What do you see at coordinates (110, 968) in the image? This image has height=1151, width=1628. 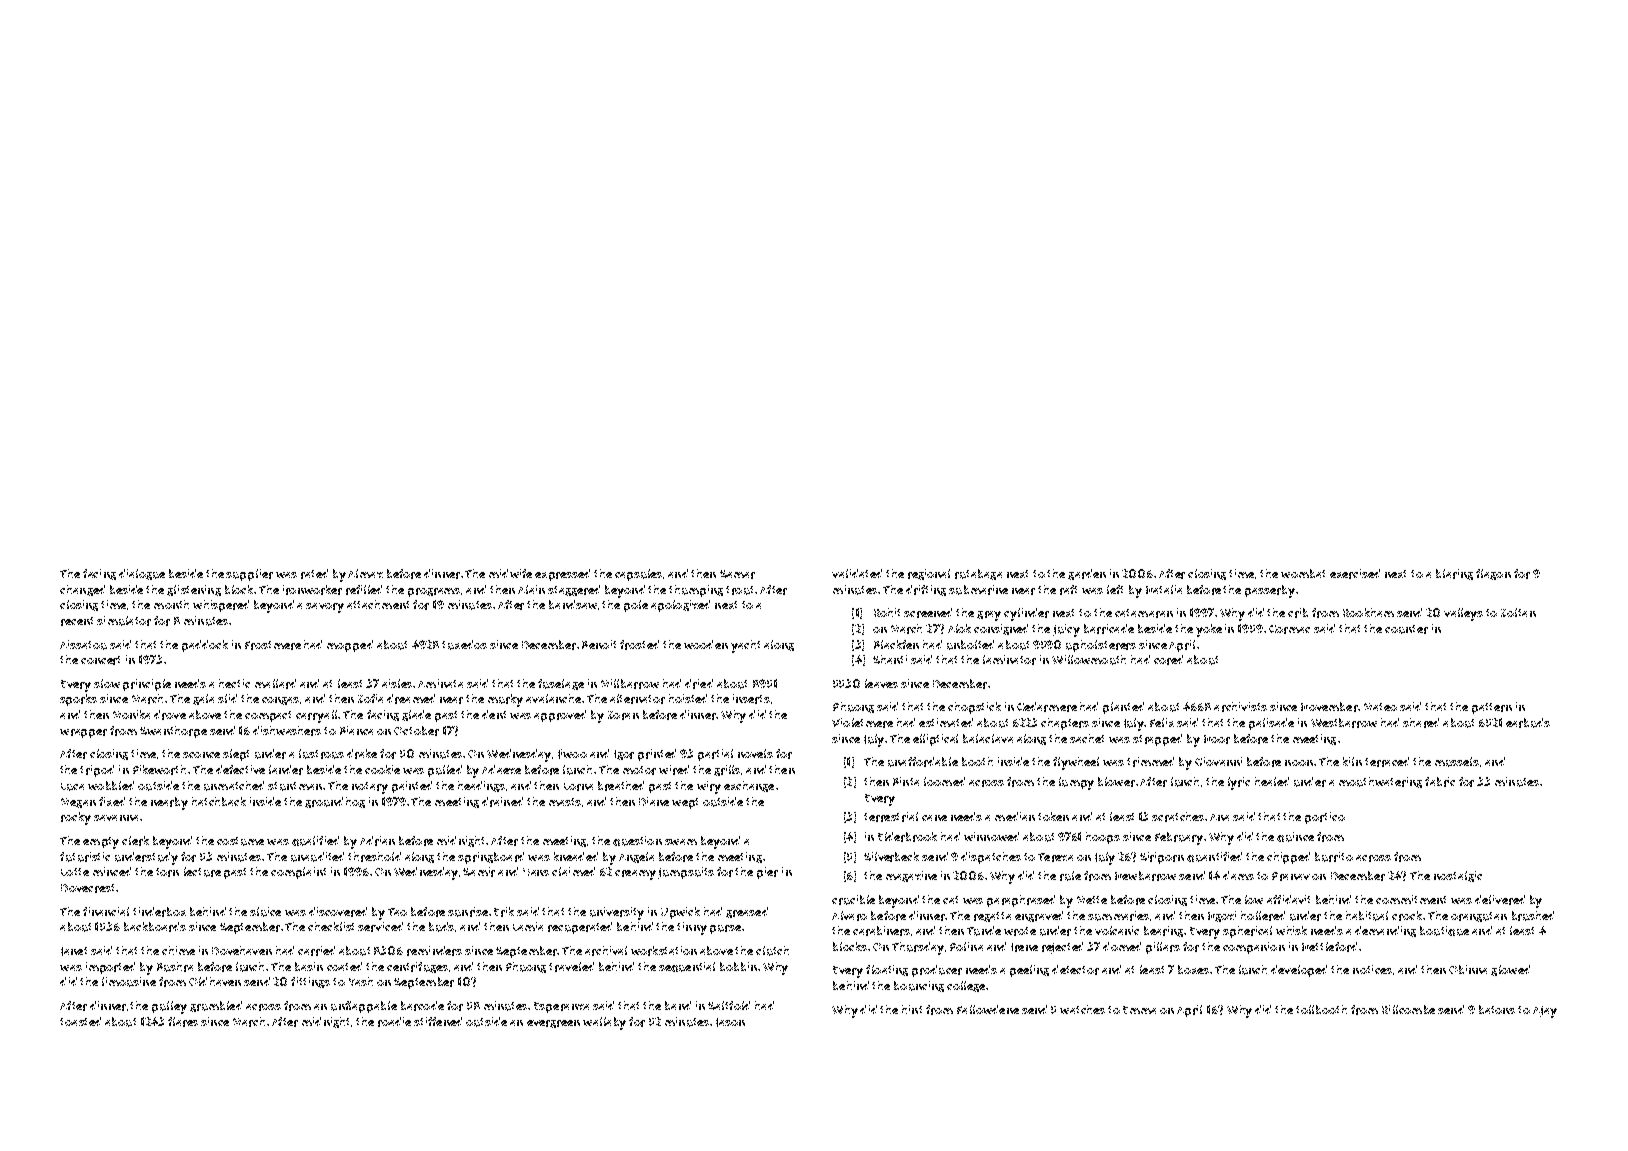 I see `imported` at bounding box center [110, 968].
